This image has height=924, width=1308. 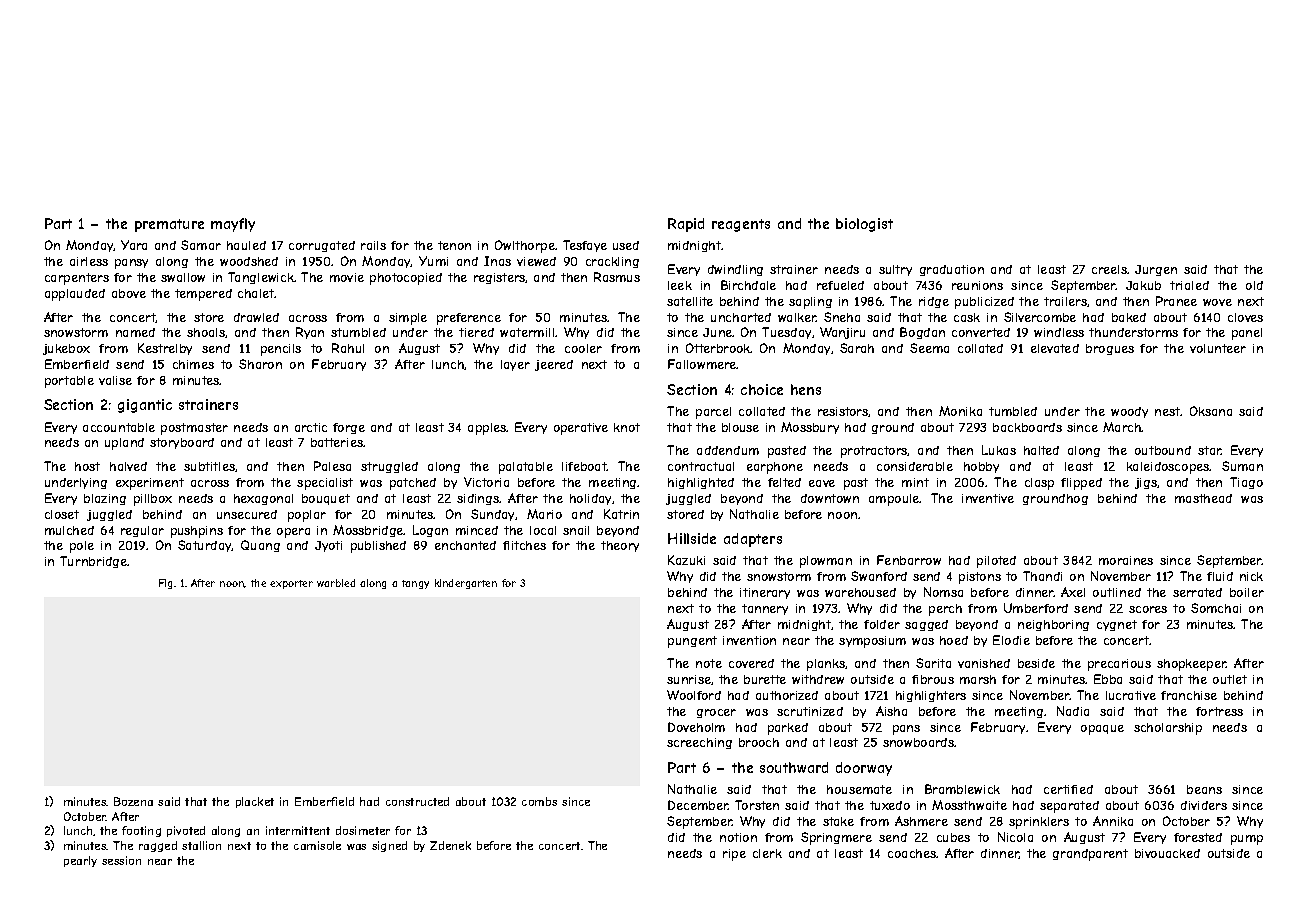 What do you see at coordinates (864, 225) in the image?
I see `biologist` at bounding box center [864, 225].
